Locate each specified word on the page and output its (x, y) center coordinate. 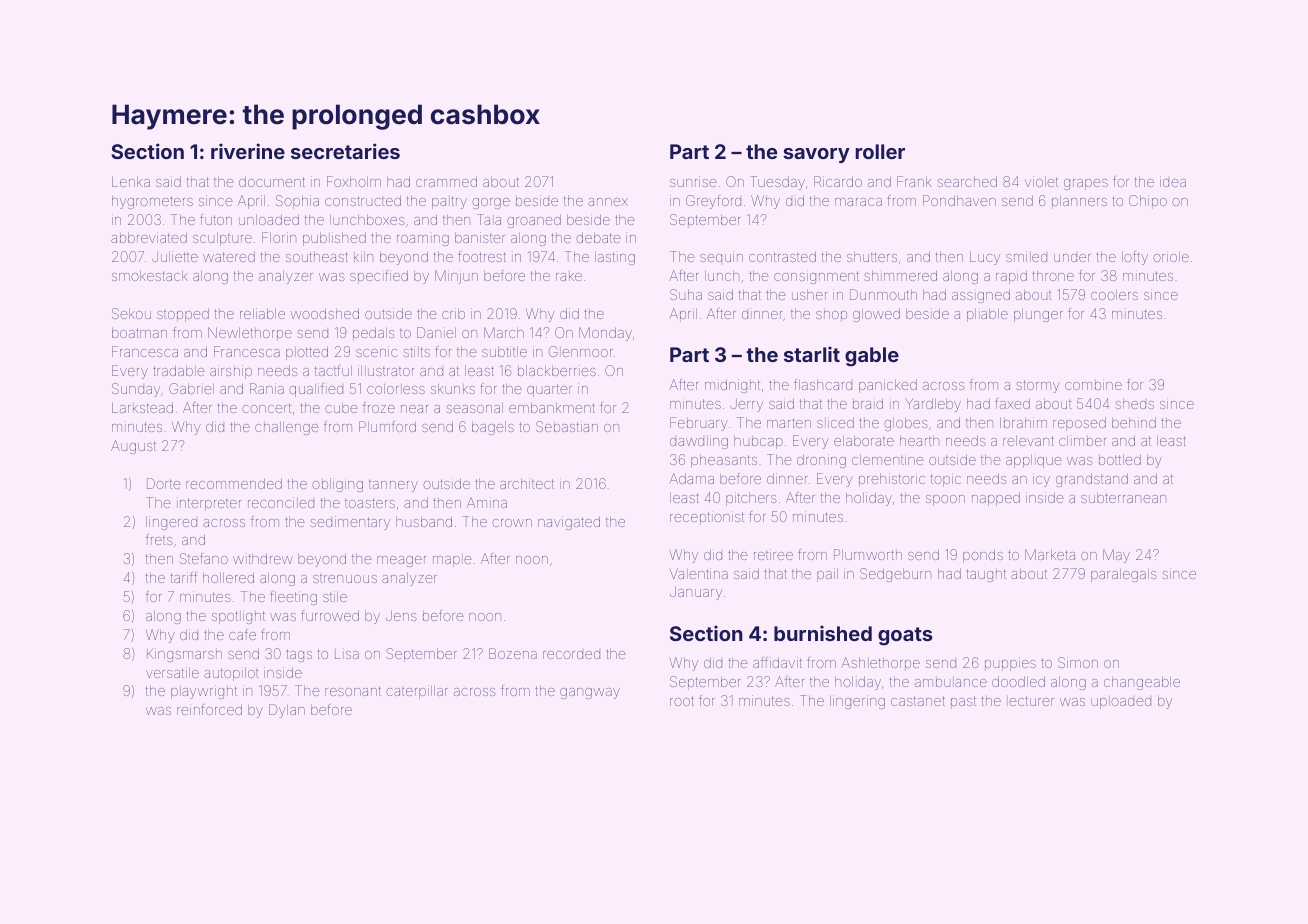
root (682, 701)
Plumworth (868, 554)
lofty (1135, 258)
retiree (773, 554)
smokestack (150, 276)
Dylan (287, 711)
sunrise (693, 181)
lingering (857, 702)
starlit (812, 354)
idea (1173, 181)
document (272, 181)
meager (401, 561)
